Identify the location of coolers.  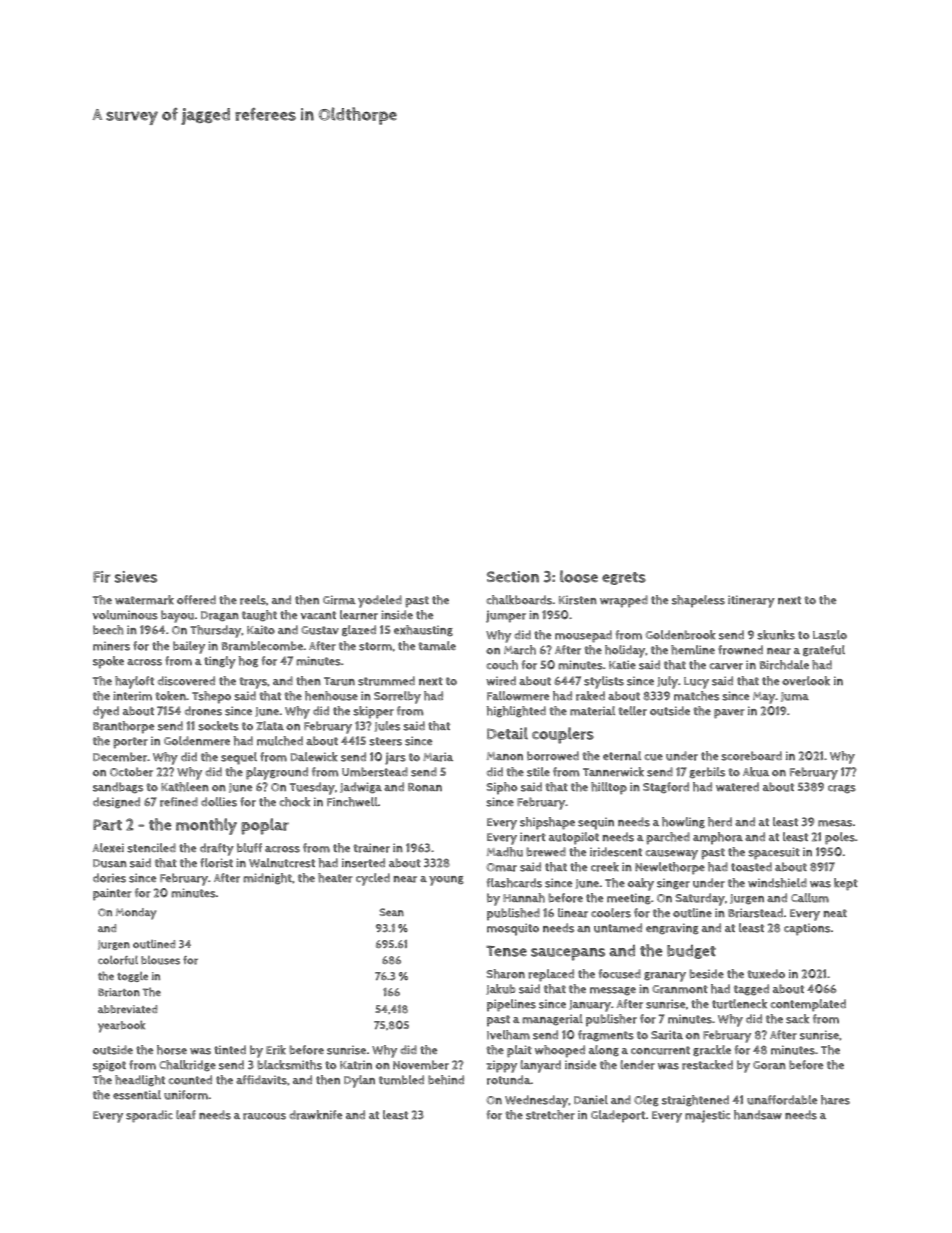
(611, 913).
